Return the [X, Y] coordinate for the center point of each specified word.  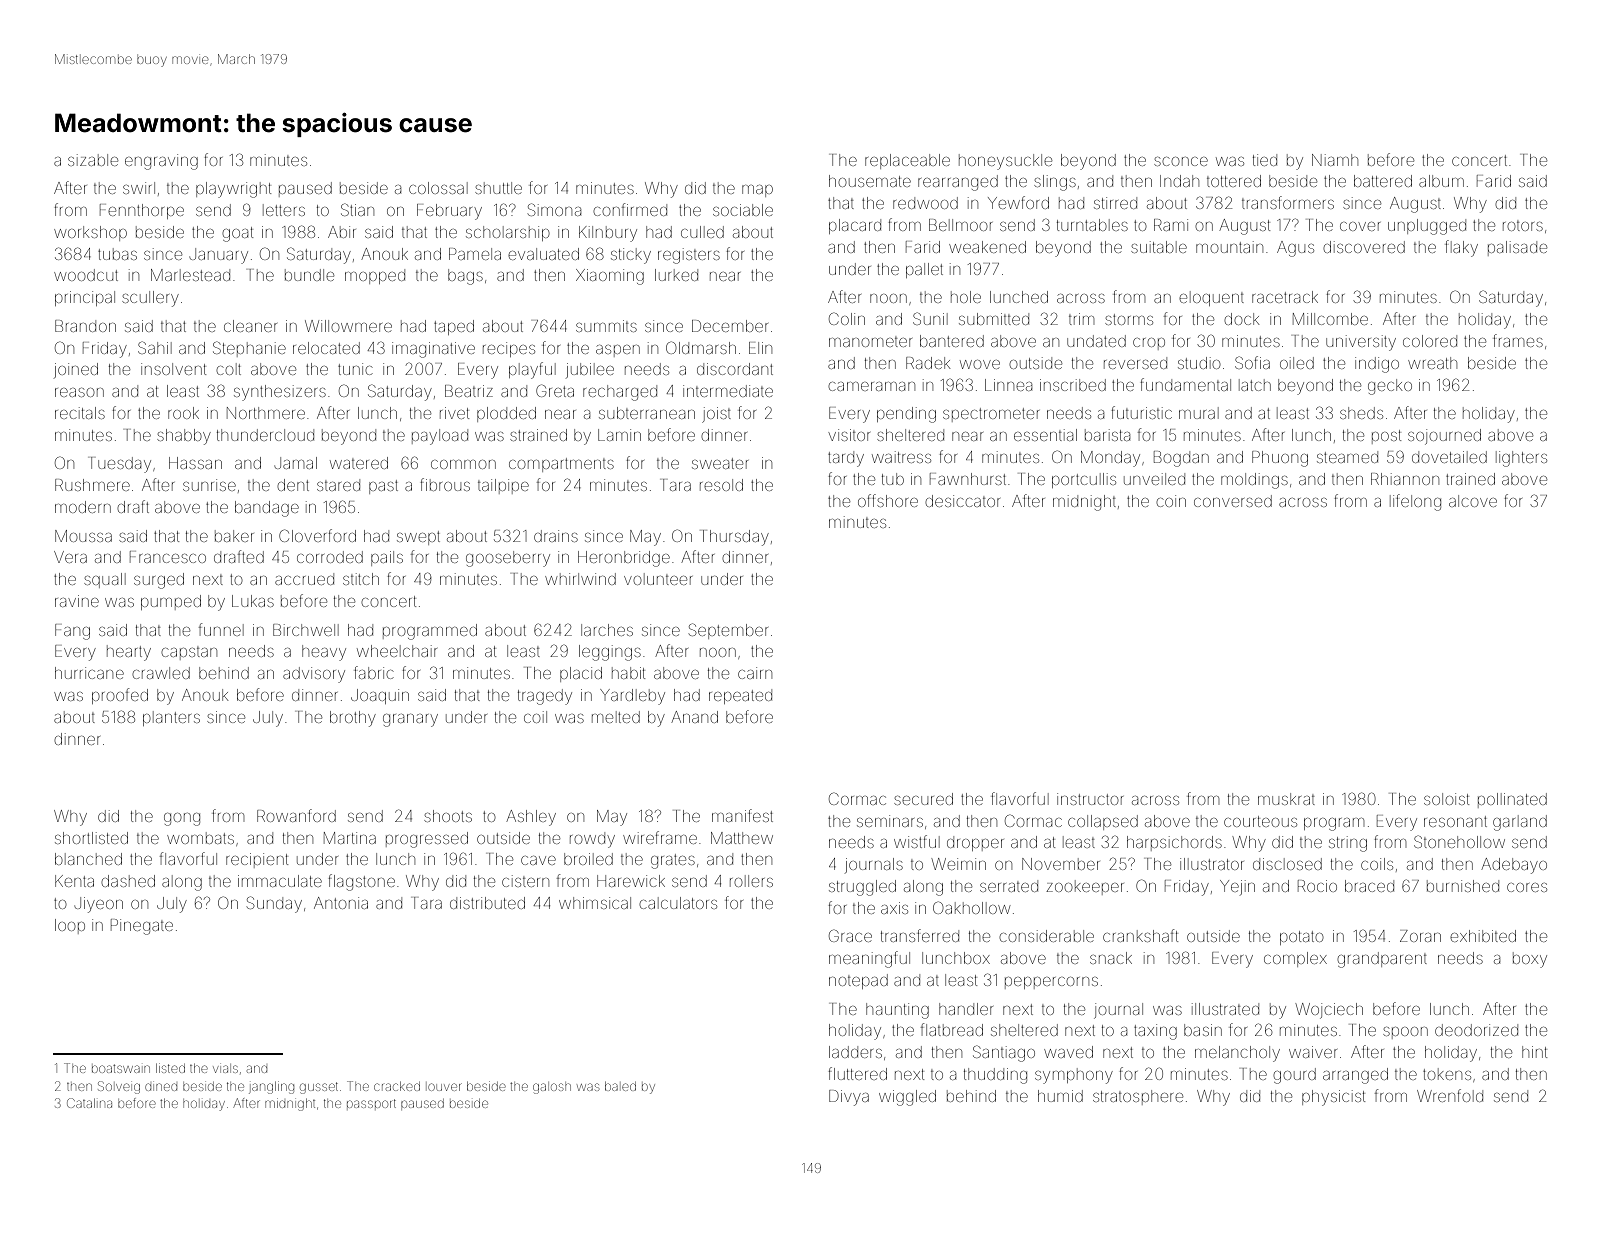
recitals [80, 413]
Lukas [253, 601]
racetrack [1285, 297]
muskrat [1286, 799]
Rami [1171, 225]
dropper [975, 843]
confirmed [630, 209]
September [728, 631]
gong [182, 819]
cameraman [872, 386]
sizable [93, 160]
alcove [1473, 501]
